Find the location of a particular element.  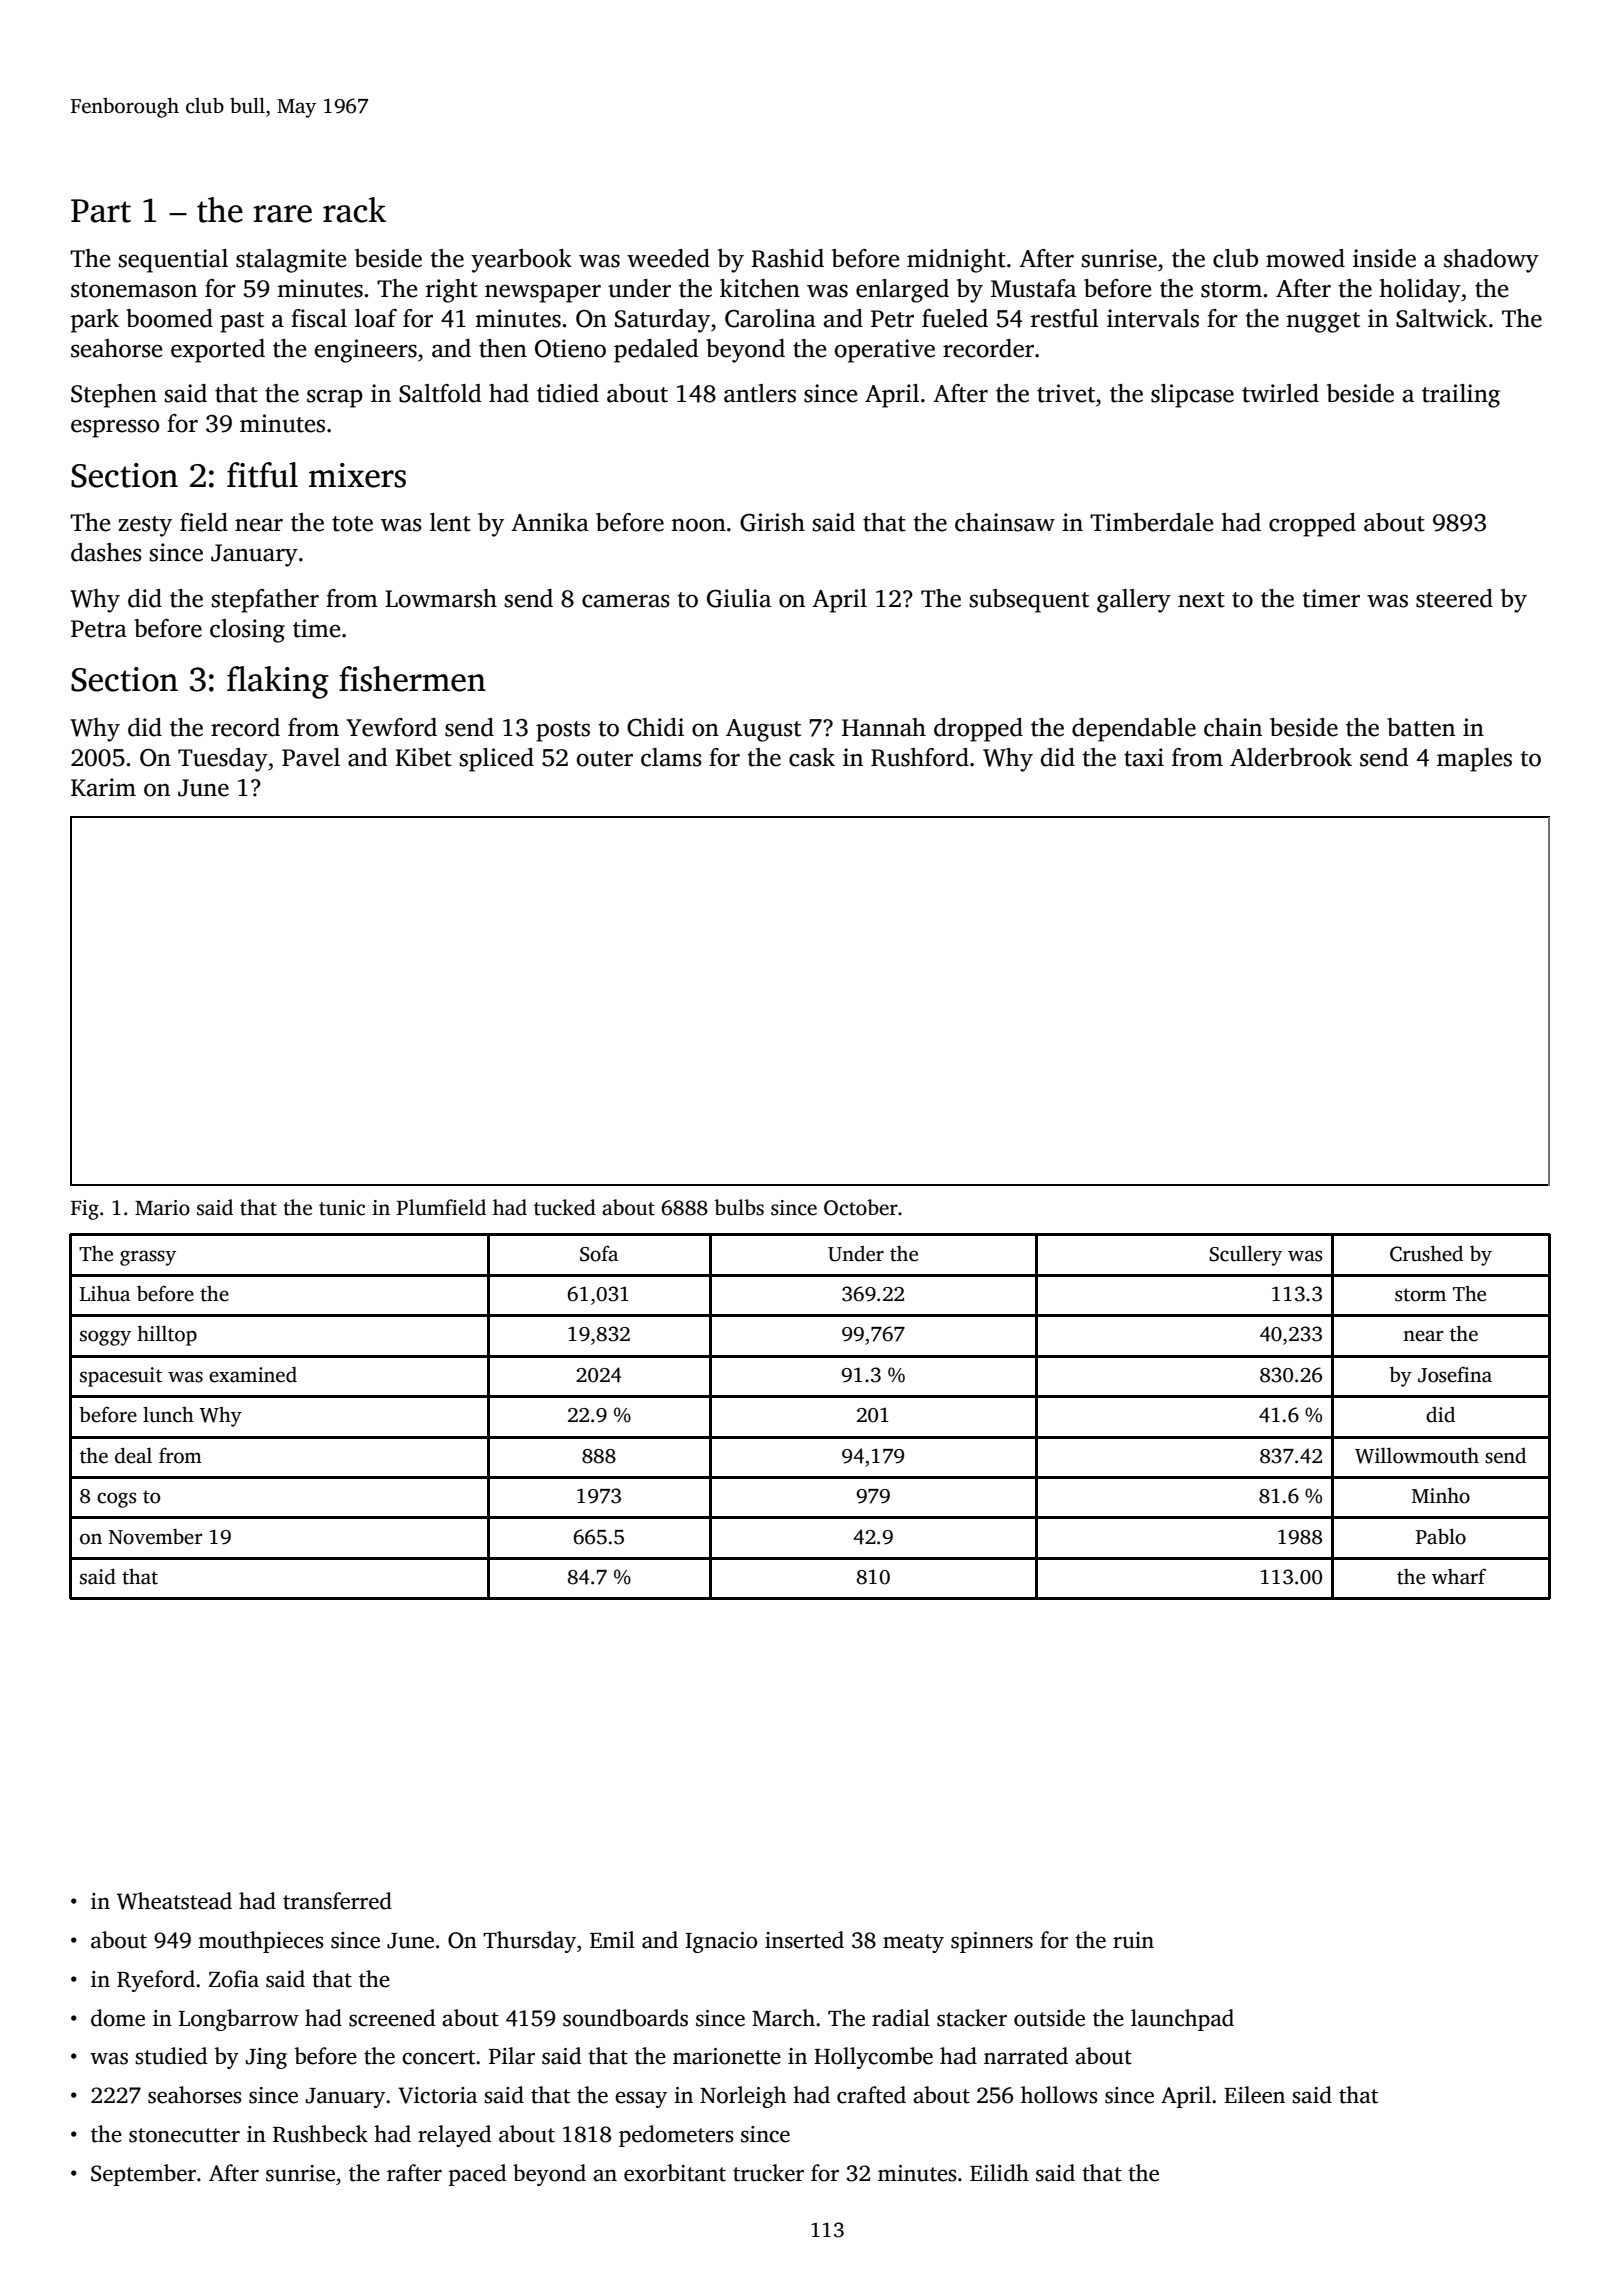

Crushed is located at coordinates (1426, 1253).
